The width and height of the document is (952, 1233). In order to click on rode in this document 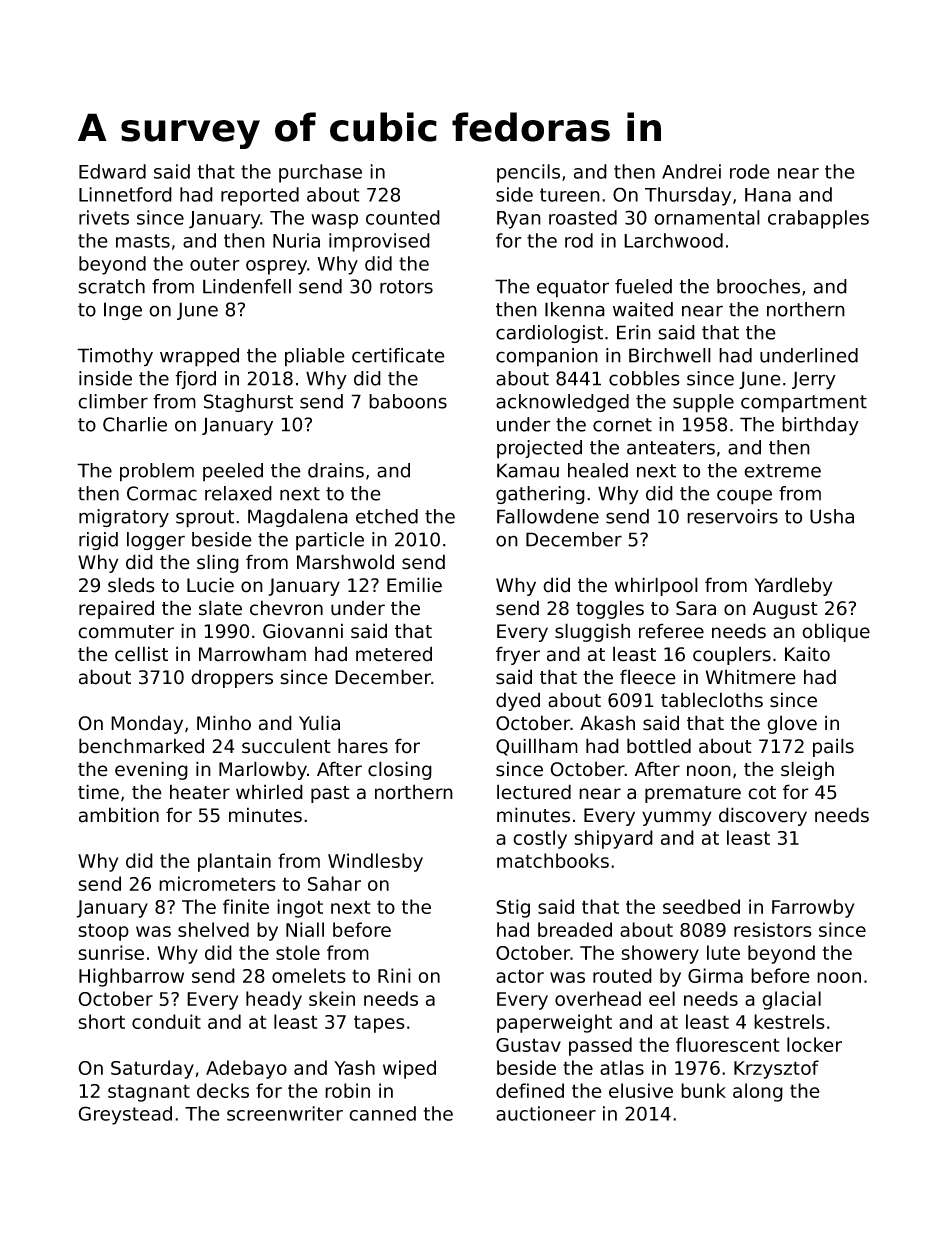, I will do `click(750, 171)`.
